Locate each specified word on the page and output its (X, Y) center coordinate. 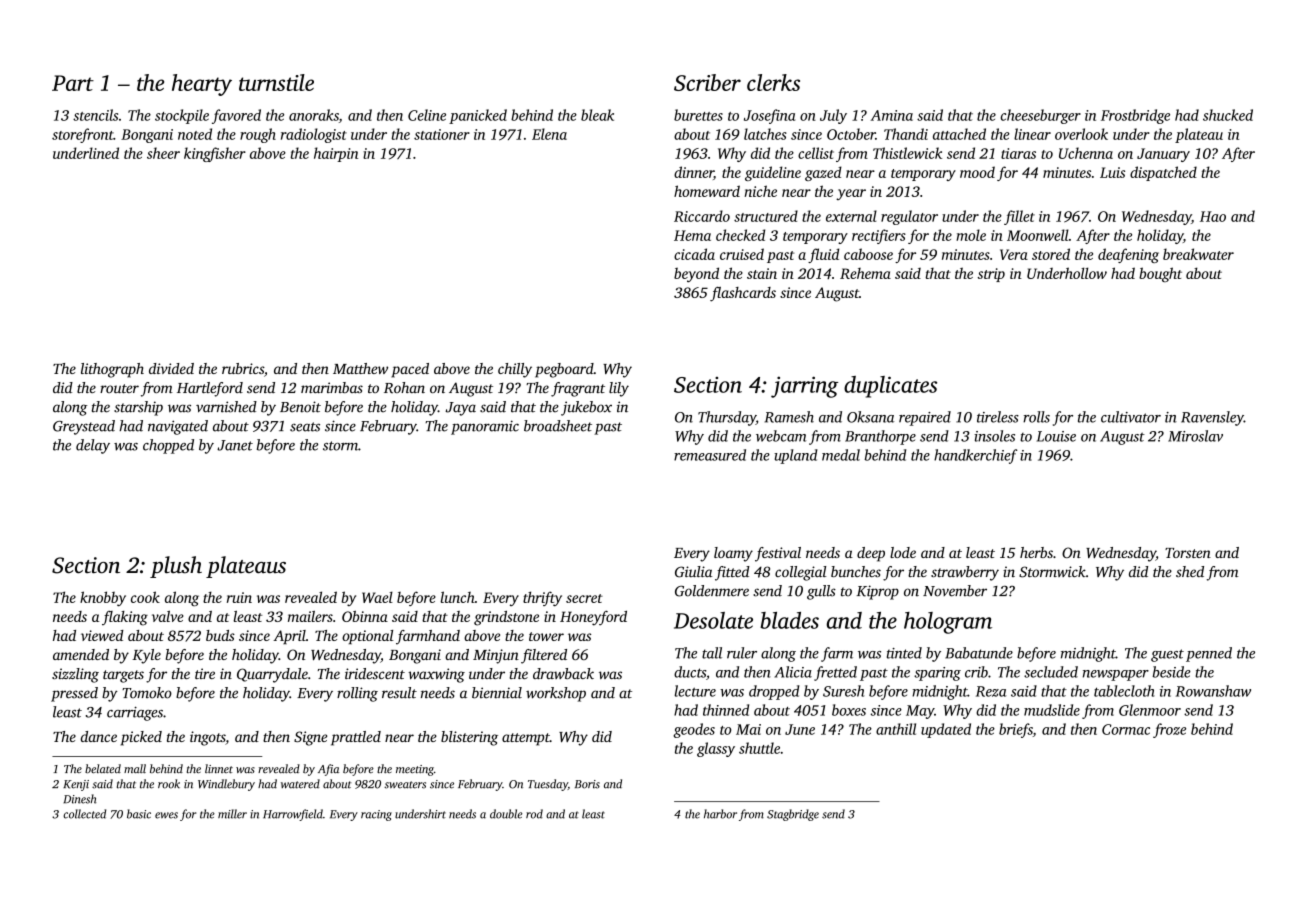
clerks (773, 82)
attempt (526, 739)
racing (376, 815)
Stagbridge (793, 815)
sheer (163, 153)
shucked (1228, 115)
